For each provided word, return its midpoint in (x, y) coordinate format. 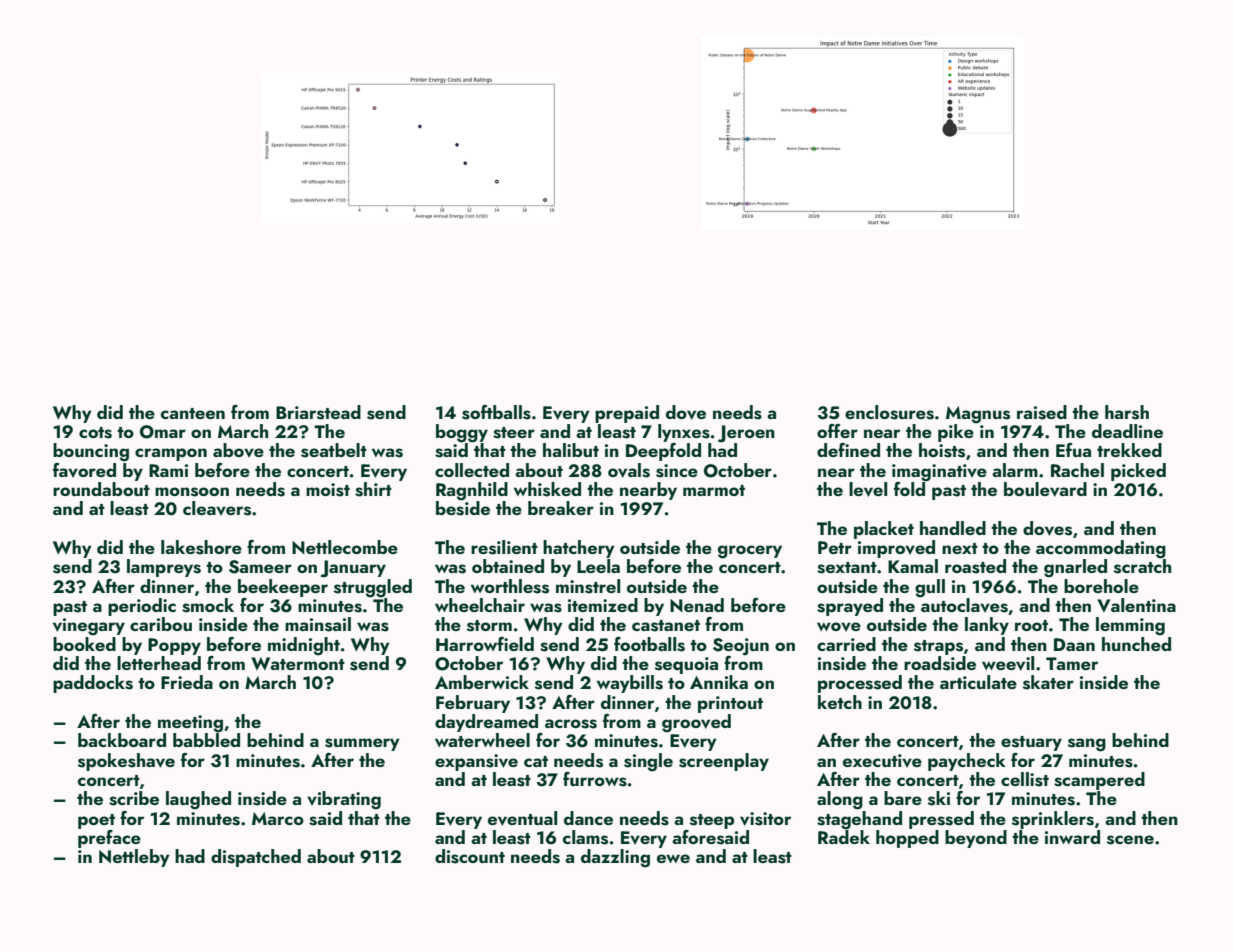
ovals (629, 470)
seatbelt (334, 450)
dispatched (256, 858)
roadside (940, 663)
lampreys (164, 568)
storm (489, 626)
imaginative (939, 472)
